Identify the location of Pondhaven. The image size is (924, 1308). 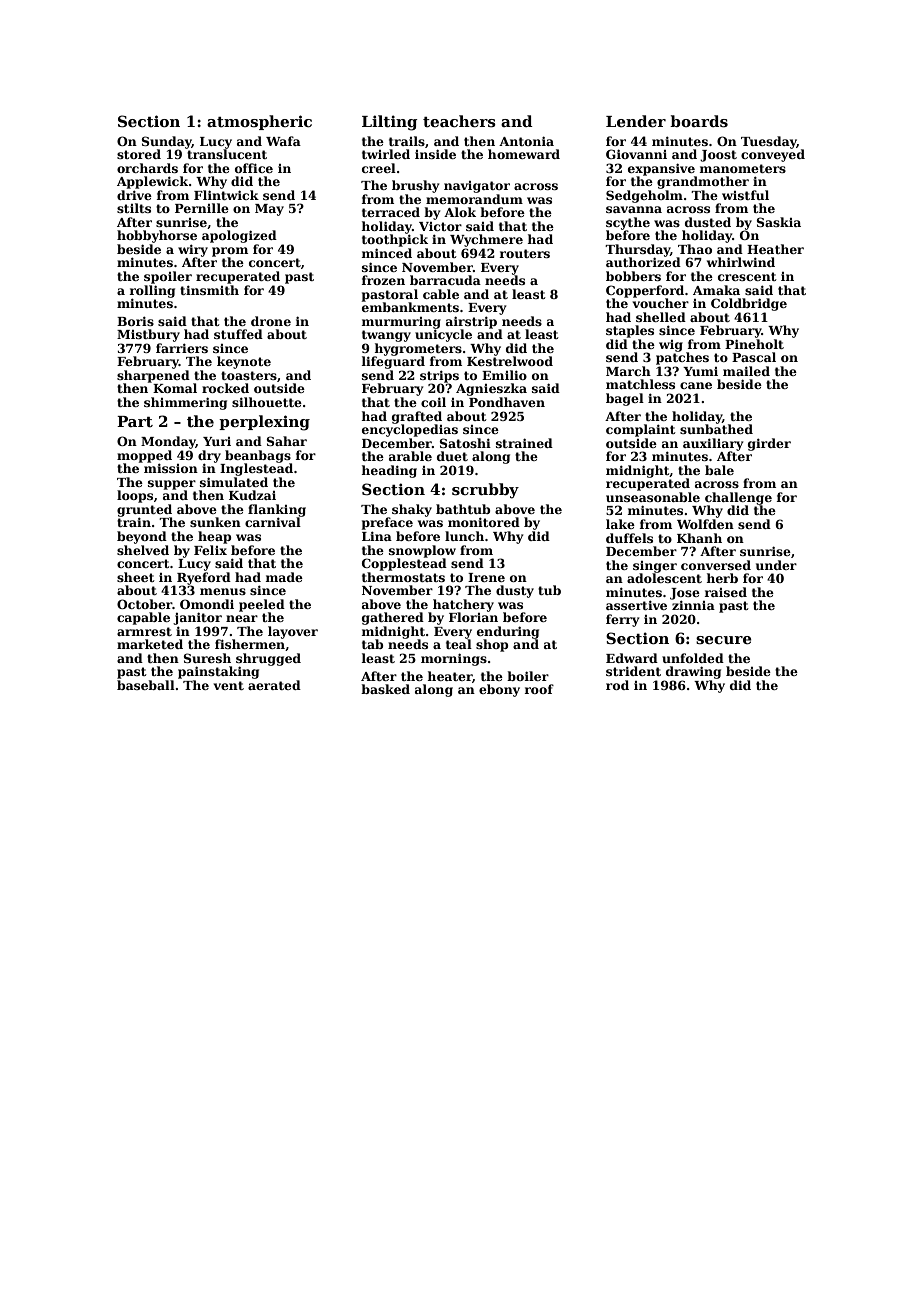
(507, 402).
